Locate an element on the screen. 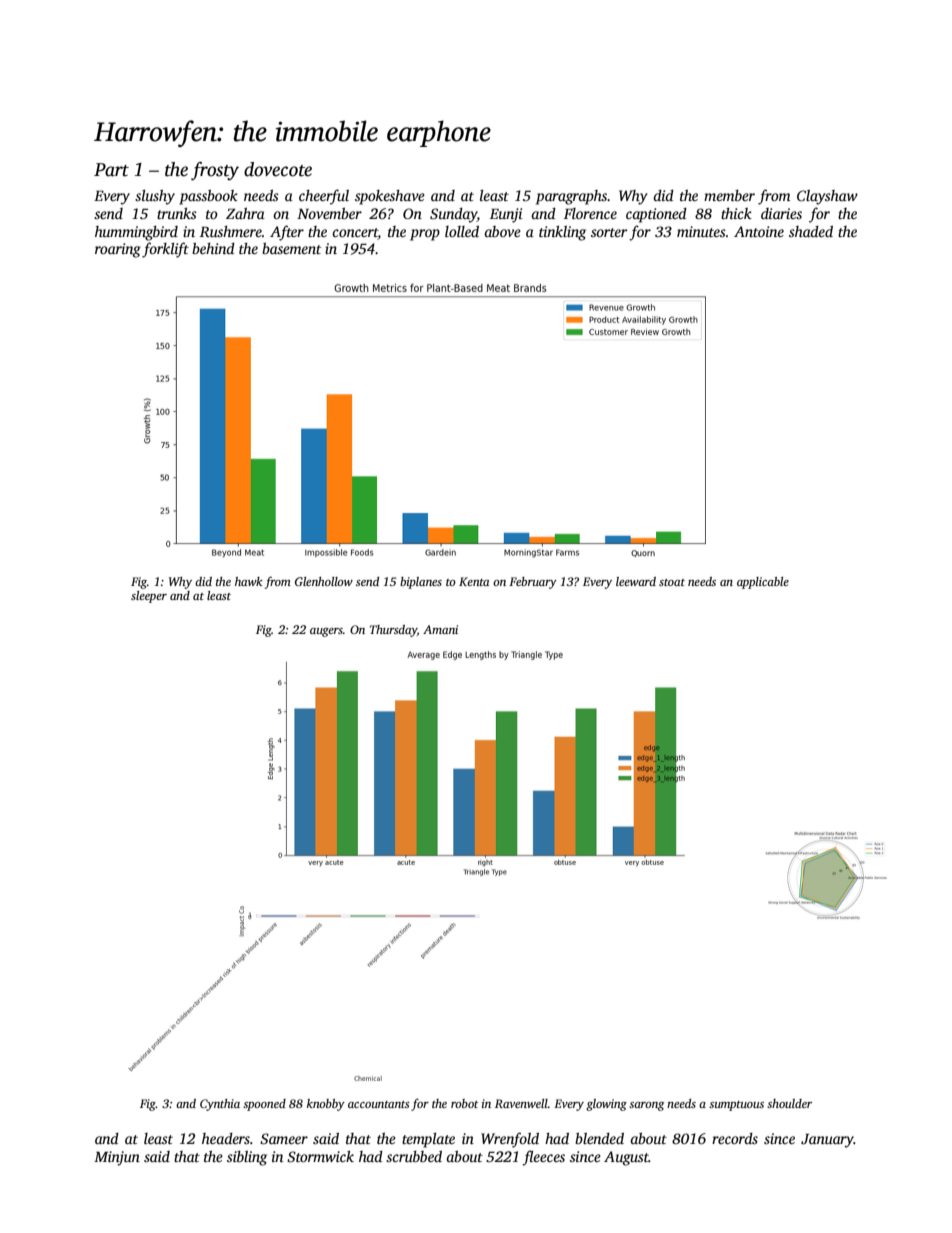 This screenshot has height=1233, width=952. minutes is located at coordinates (701, 231).
